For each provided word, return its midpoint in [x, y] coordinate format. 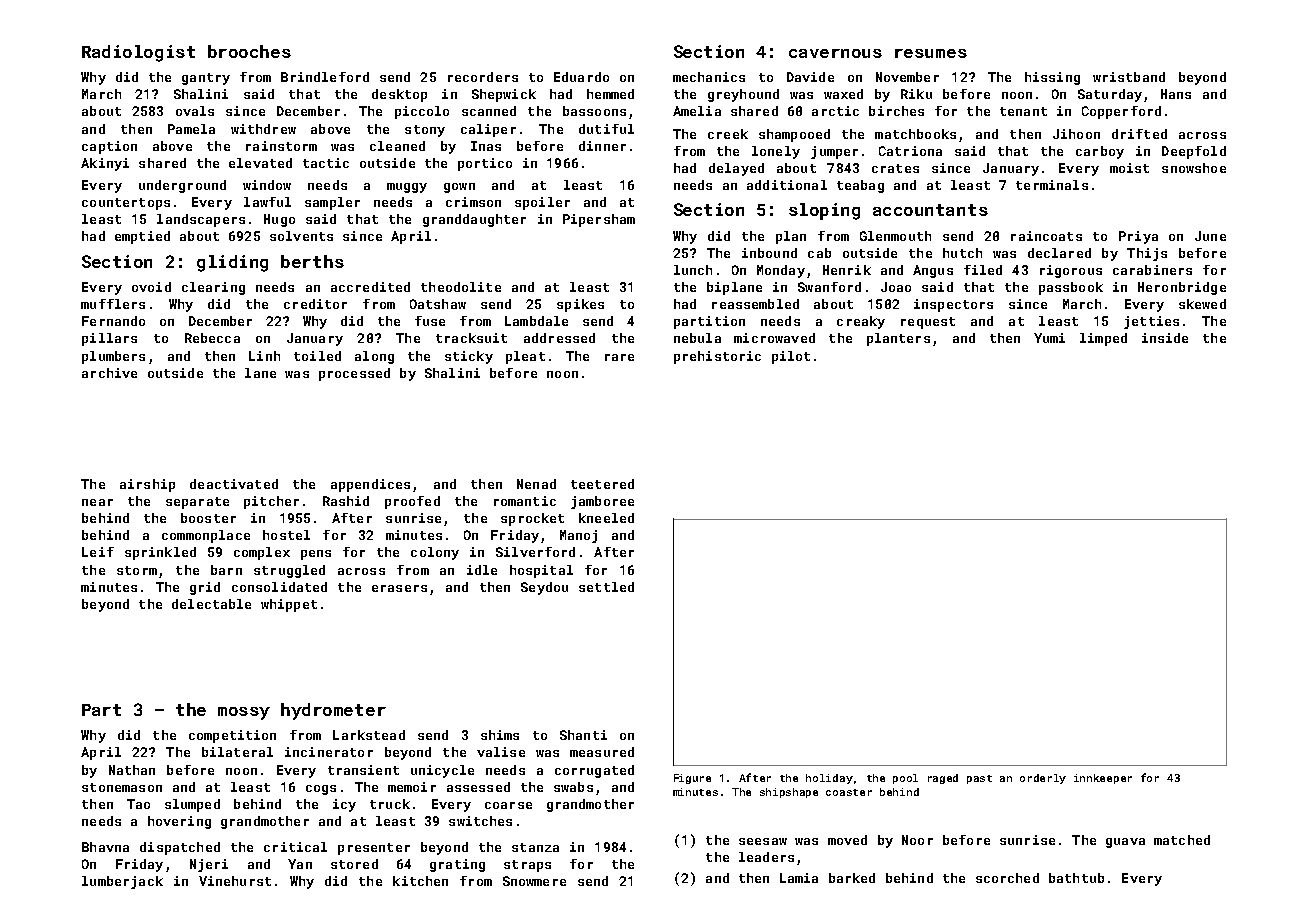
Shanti [583, 735]
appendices [370, 485]
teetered [602, 484]
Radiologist [138, 53]
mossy [244, 713]
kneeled [606, 518]
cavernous [835, 53]
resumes [931, 53]
